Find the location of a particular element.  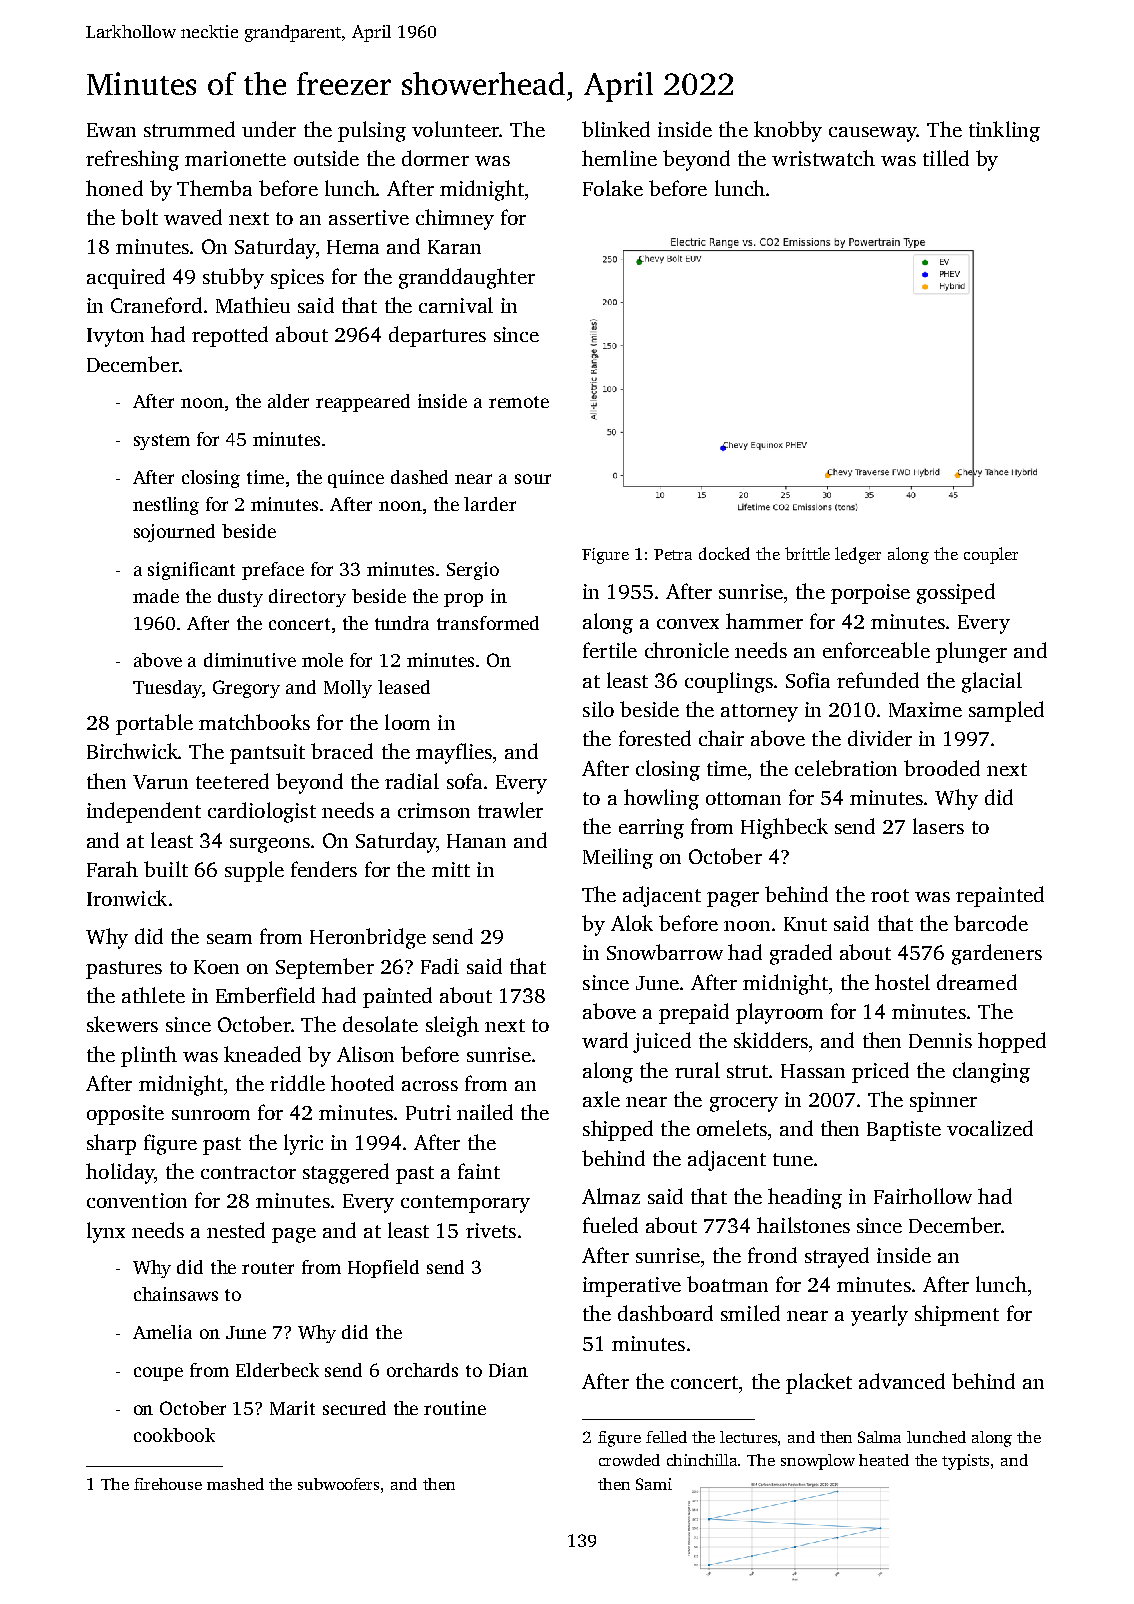

contractor is located at coordinates (248, 1172).
